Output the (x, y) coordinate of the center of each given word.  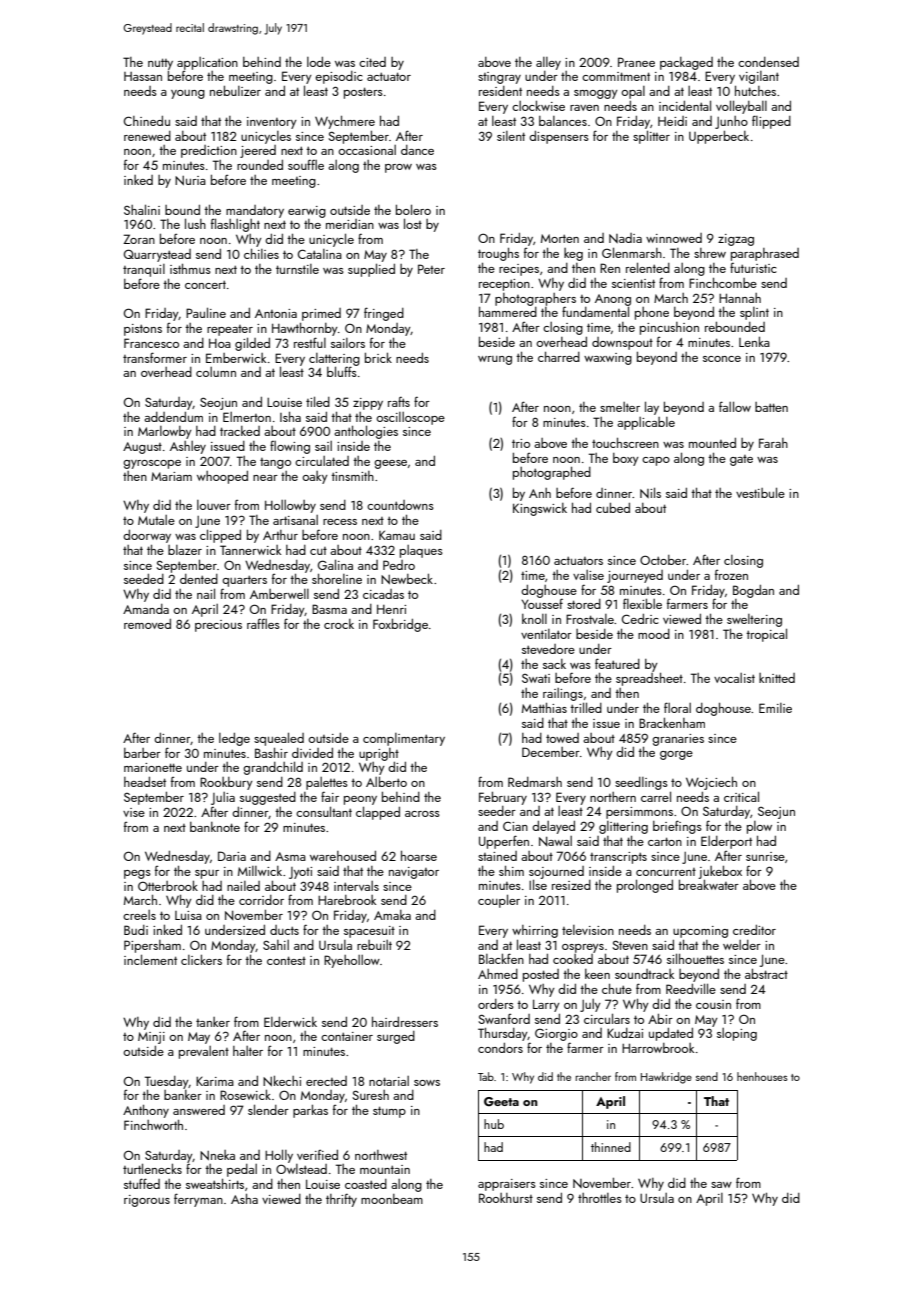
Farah (773, 443)
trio (521, 443)
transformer (155, 357)
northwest (381, 1155)
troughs (498, 254)
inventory (272, 123)
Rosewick (245, 1094)
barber (142, 753)
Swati (536, 678)
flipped (771, 122)
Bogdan (753, 591)
